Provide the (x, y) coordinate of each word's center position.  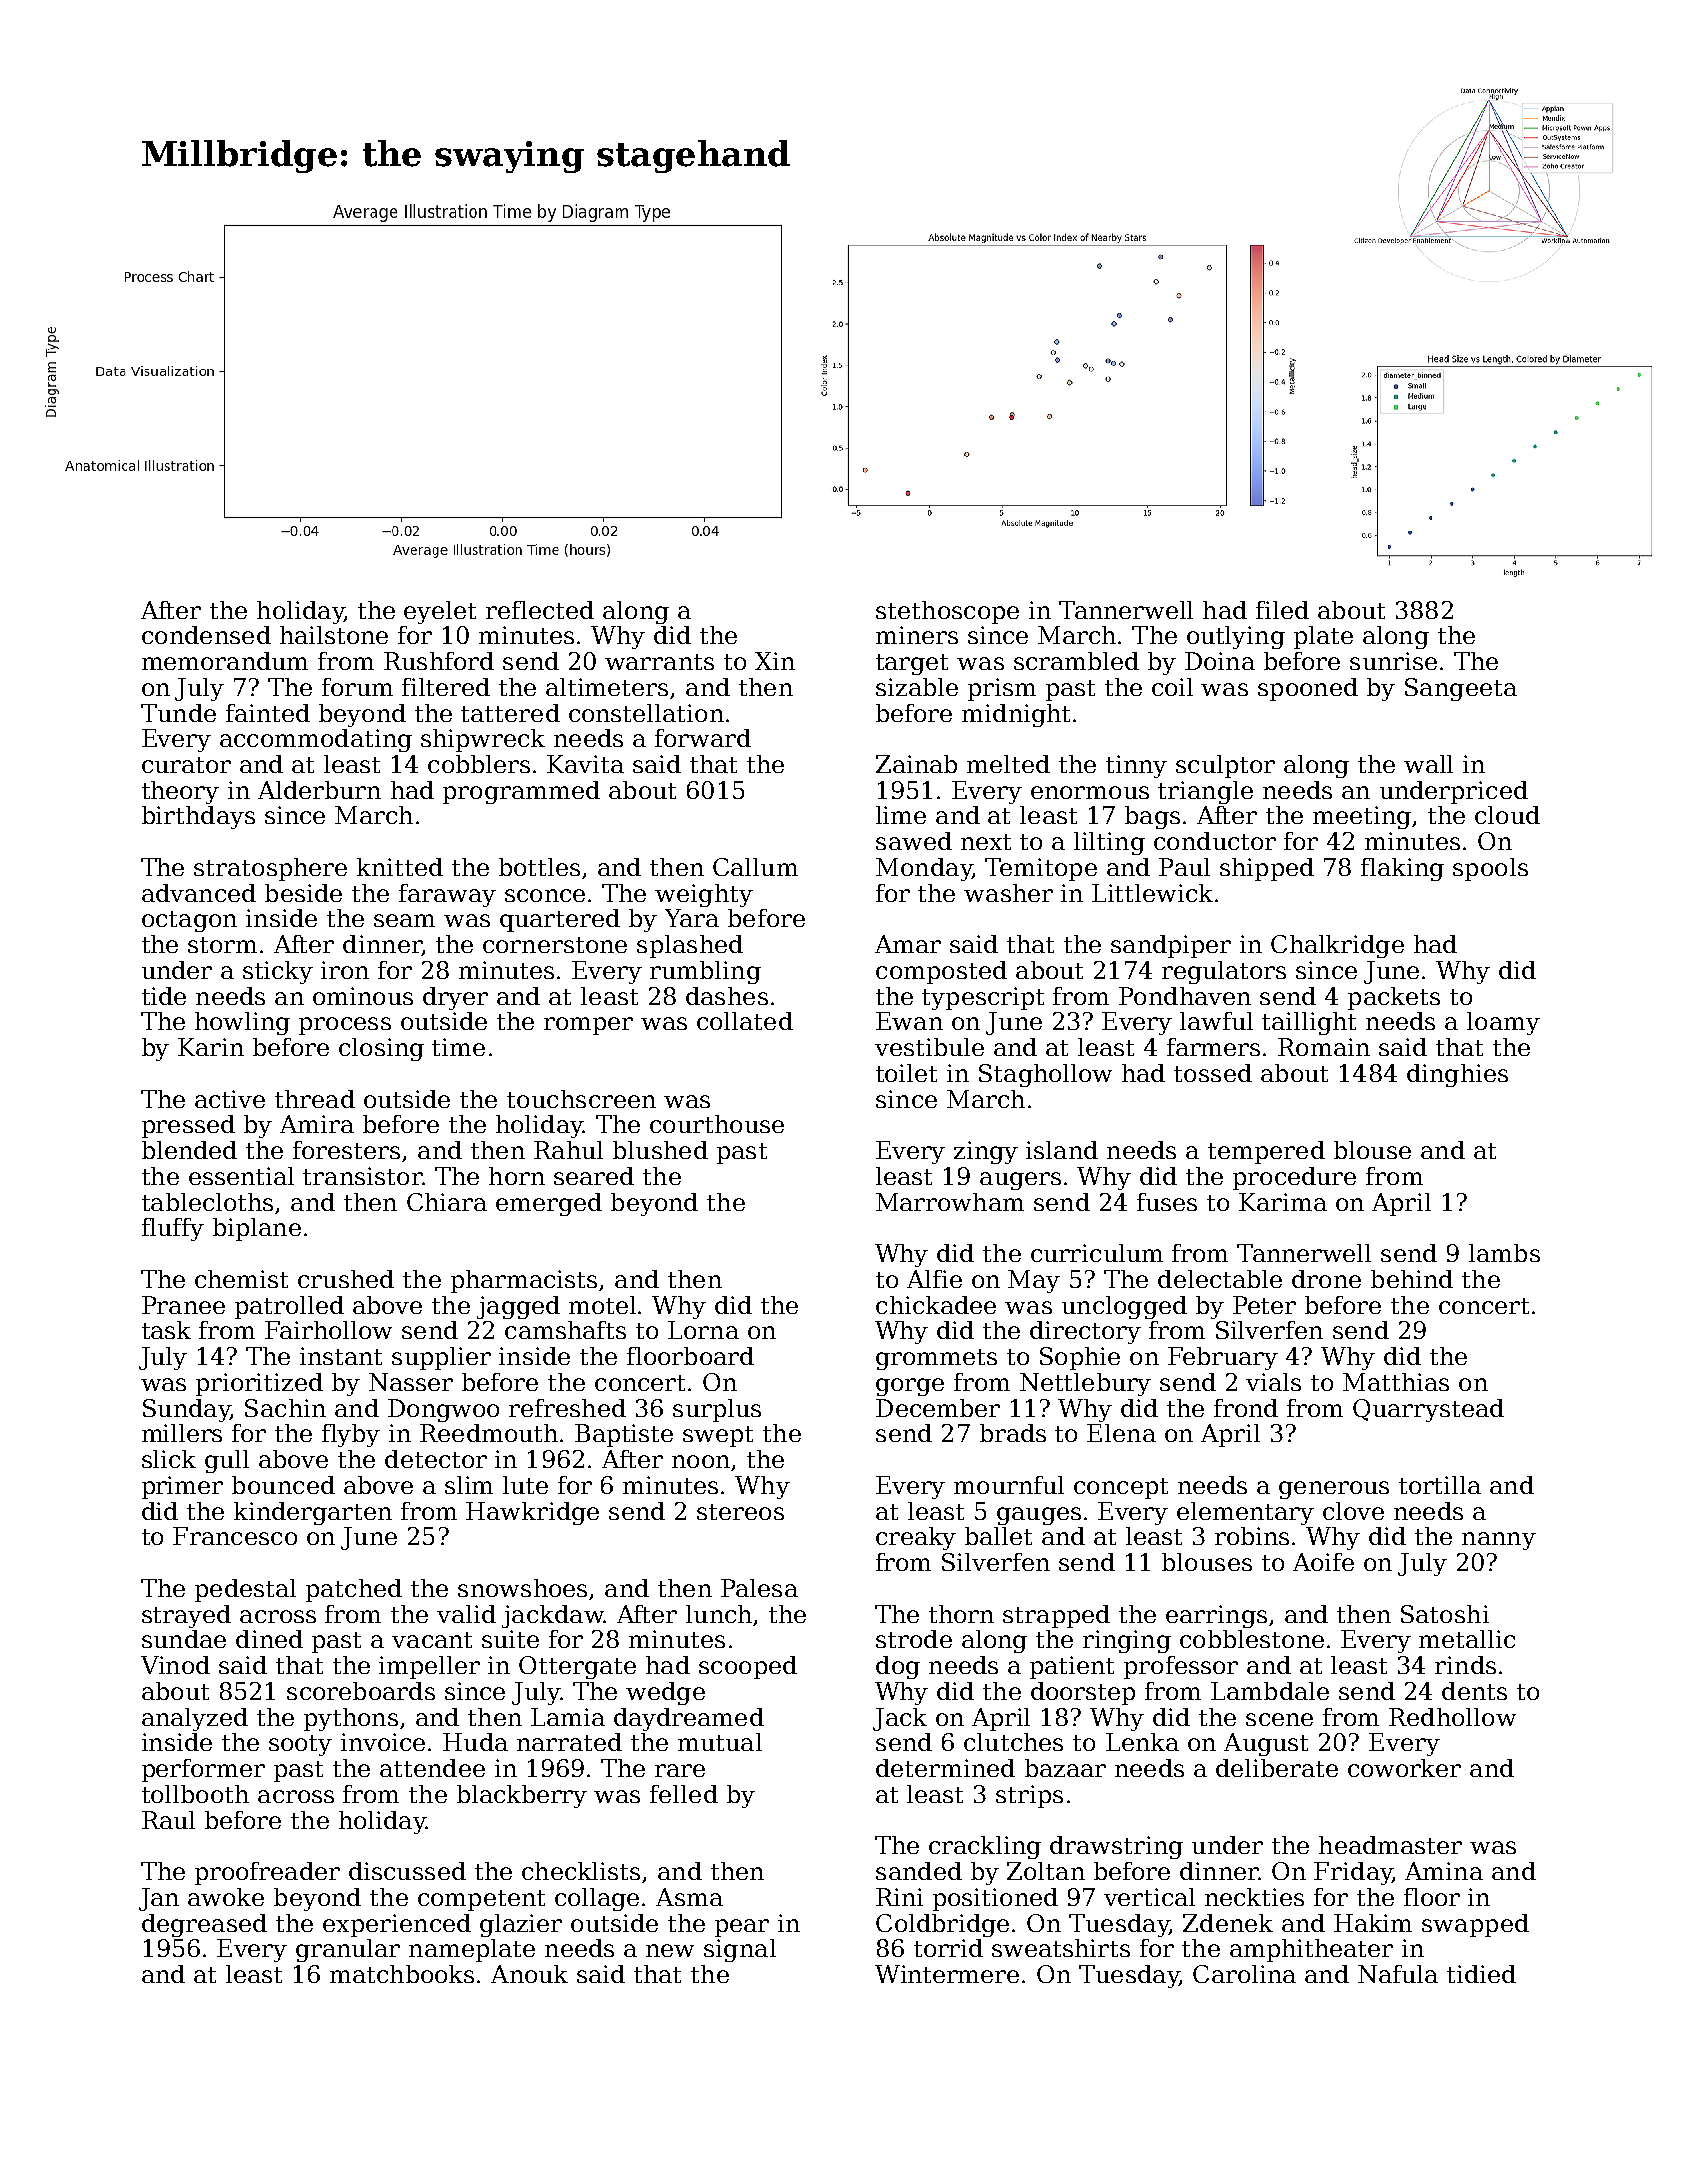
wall (1428, 764)
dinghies (1457, 1075)
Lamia (568, 1717)
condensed (206, 635)
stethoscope (947, 612)
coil (1172, 687)
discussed (407, 1871)
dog (898, 1667)
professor (1181, 1667)
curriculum (1097, 1253)
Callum (755, 867)
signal (740, 1950)
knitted (400, 867)
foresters (346, 1150)
